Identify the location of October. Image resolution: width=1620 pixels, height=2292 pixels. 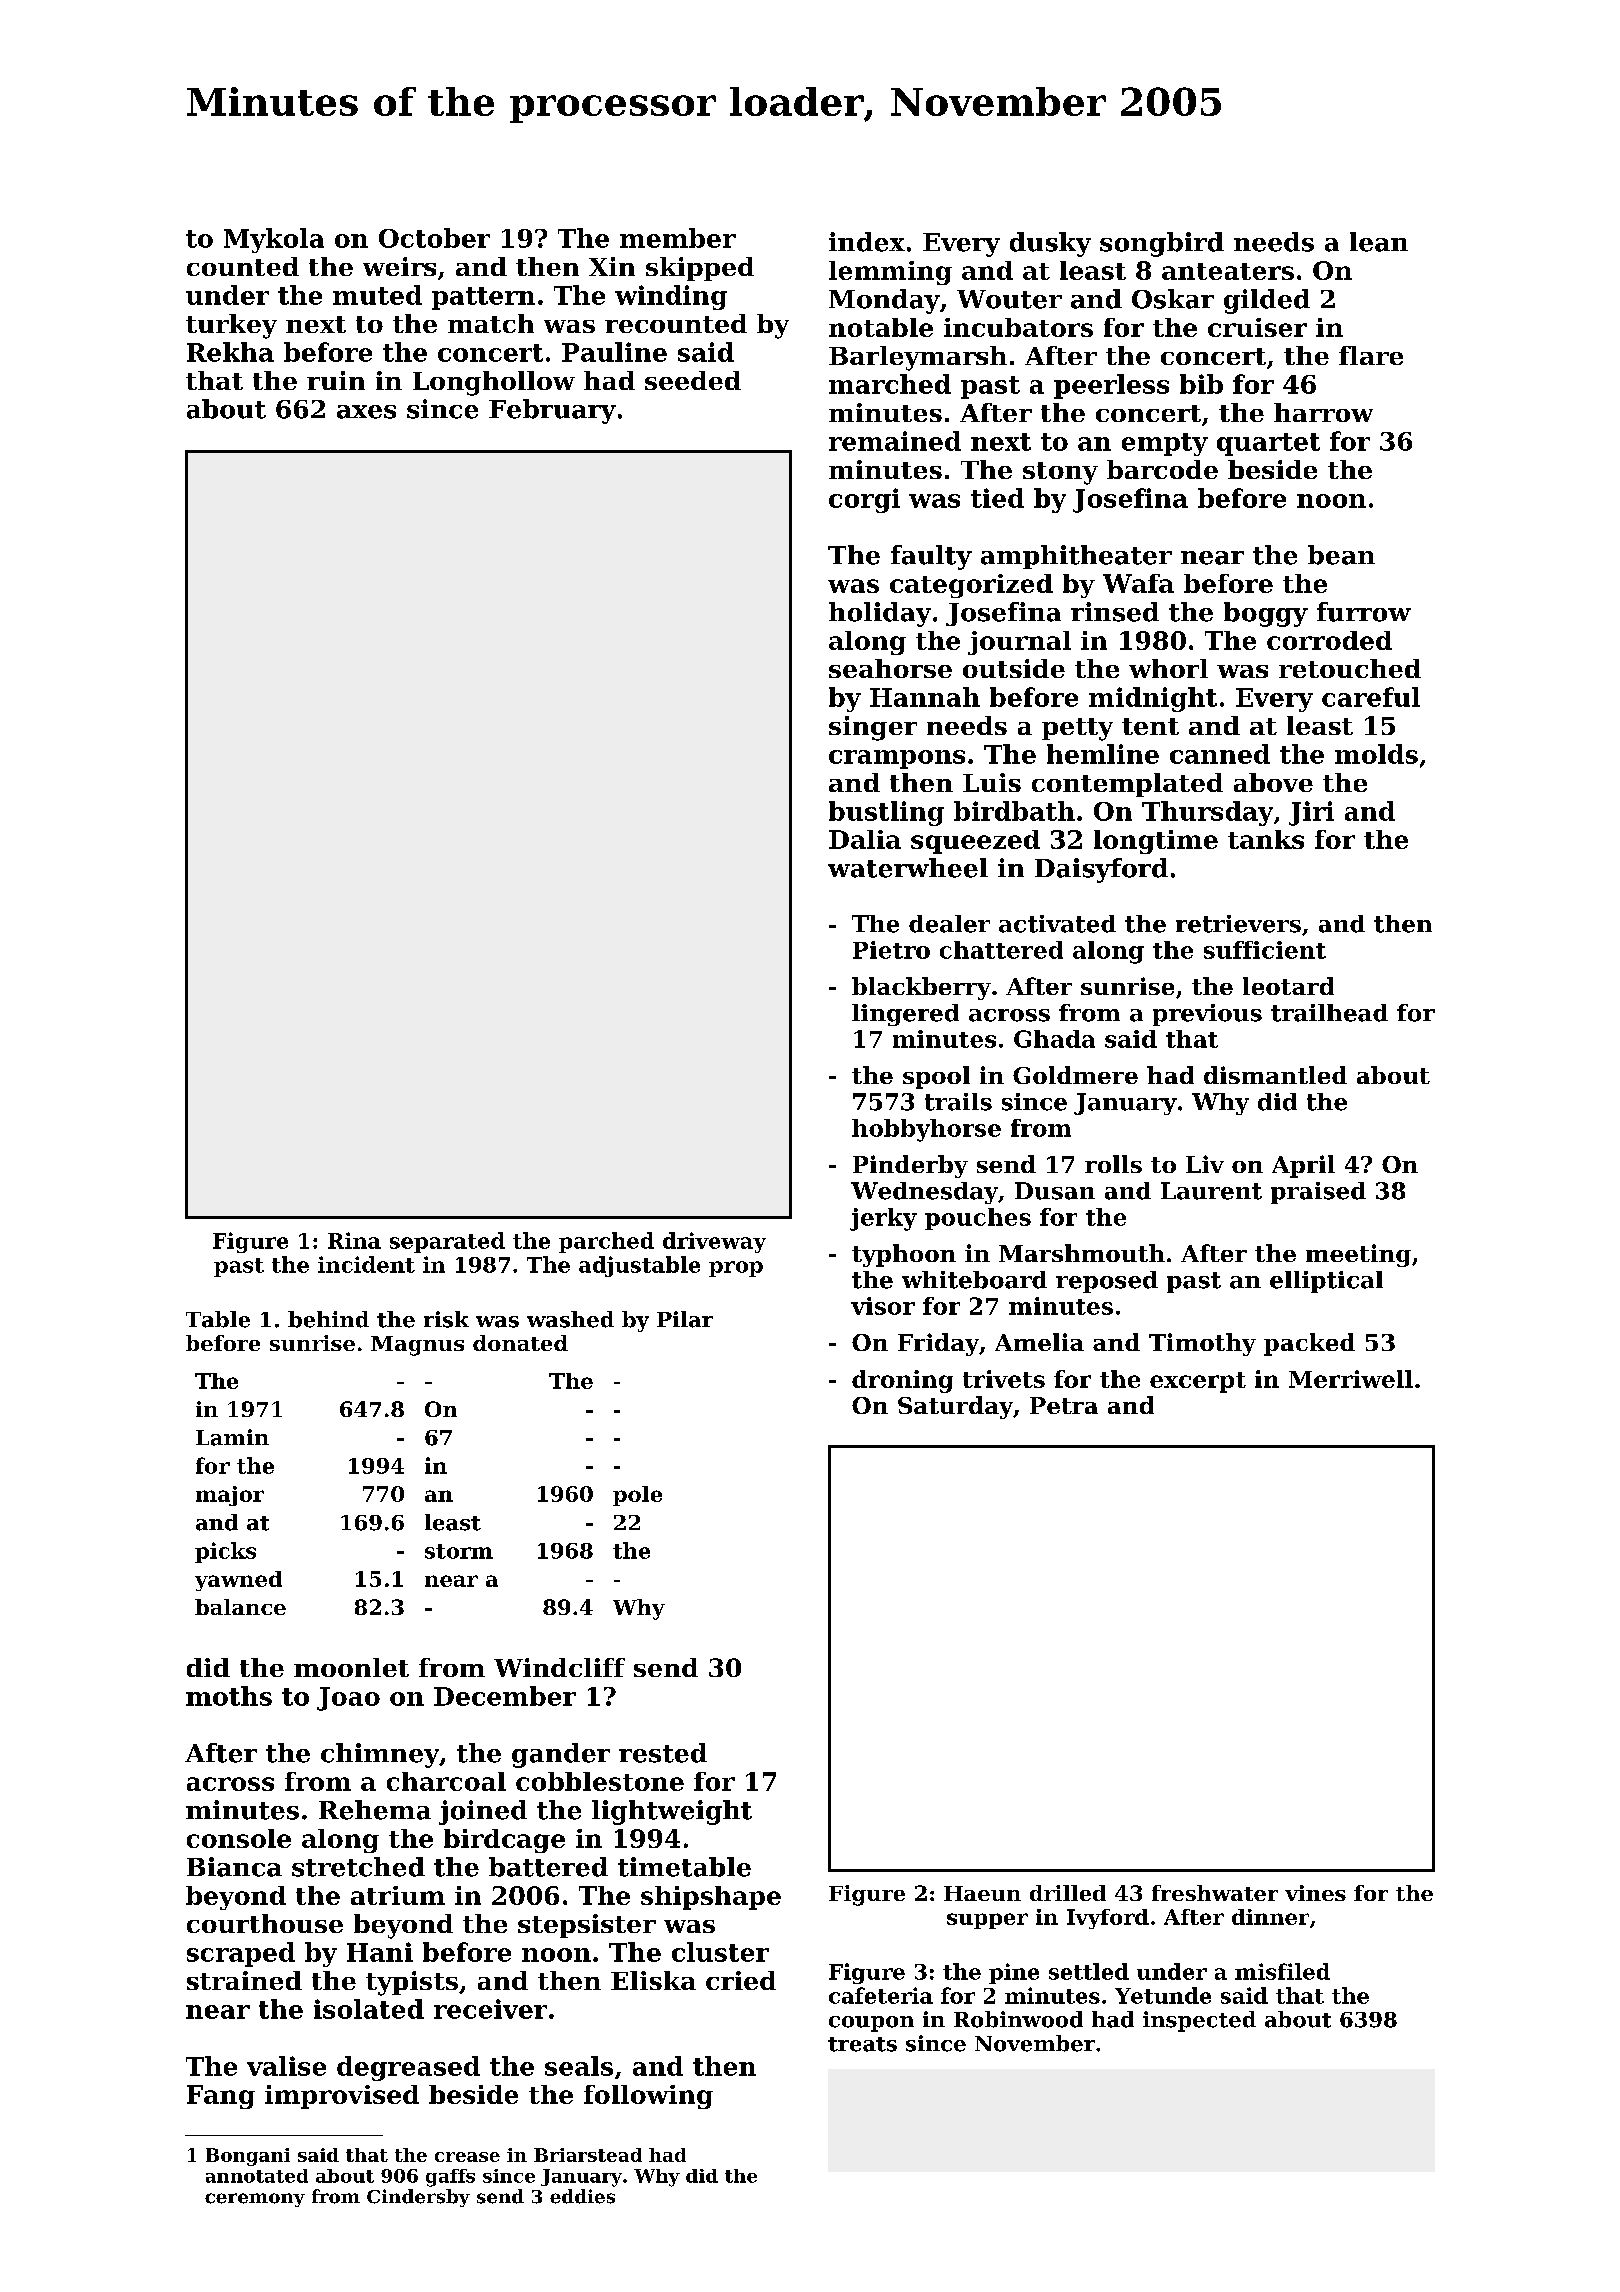
(434, 238).
